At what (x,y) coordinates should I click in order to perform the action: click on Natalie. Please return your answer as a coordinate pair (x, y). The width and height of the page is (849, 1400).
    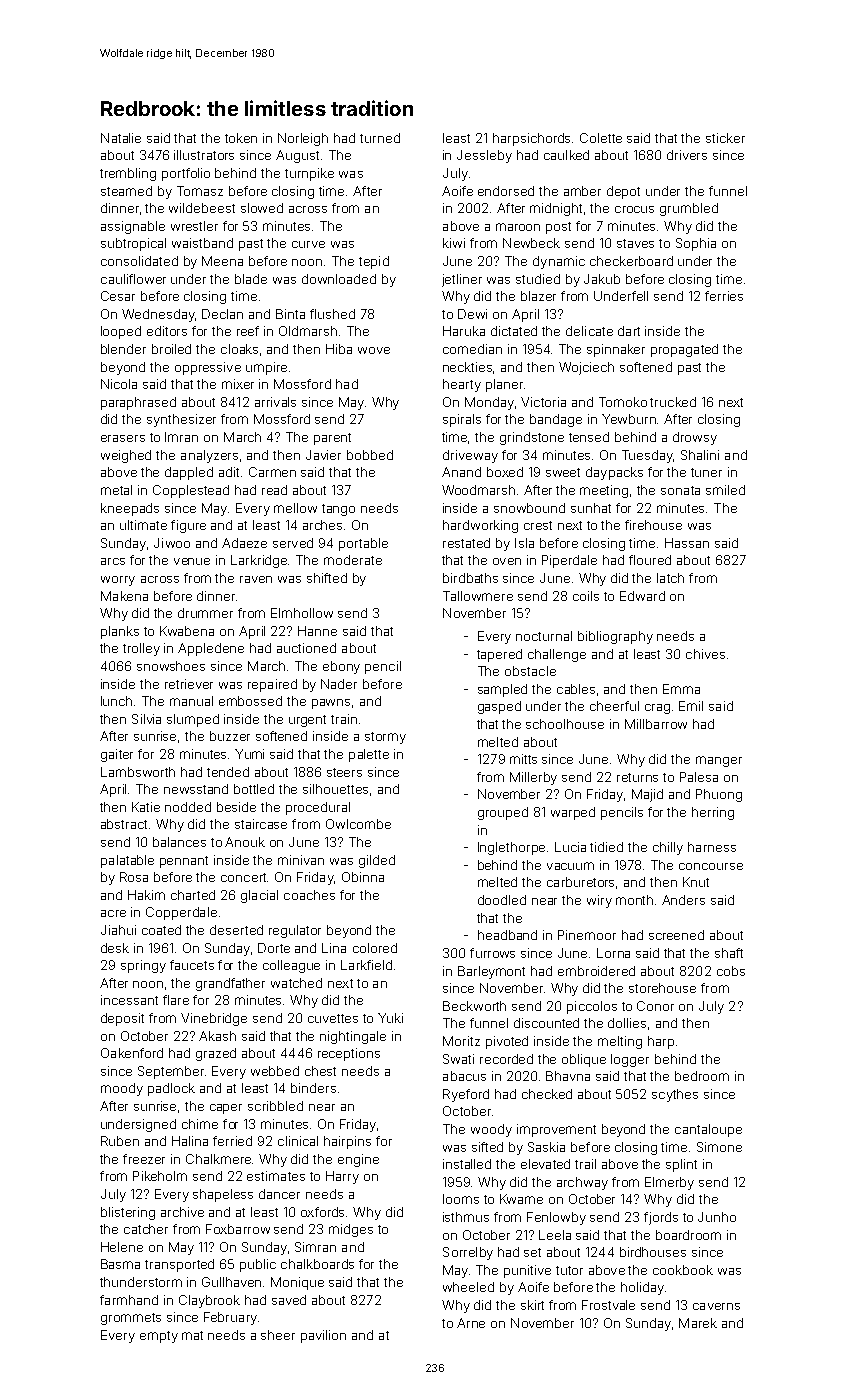
    Looking at the image, I should click on (121, 138).
